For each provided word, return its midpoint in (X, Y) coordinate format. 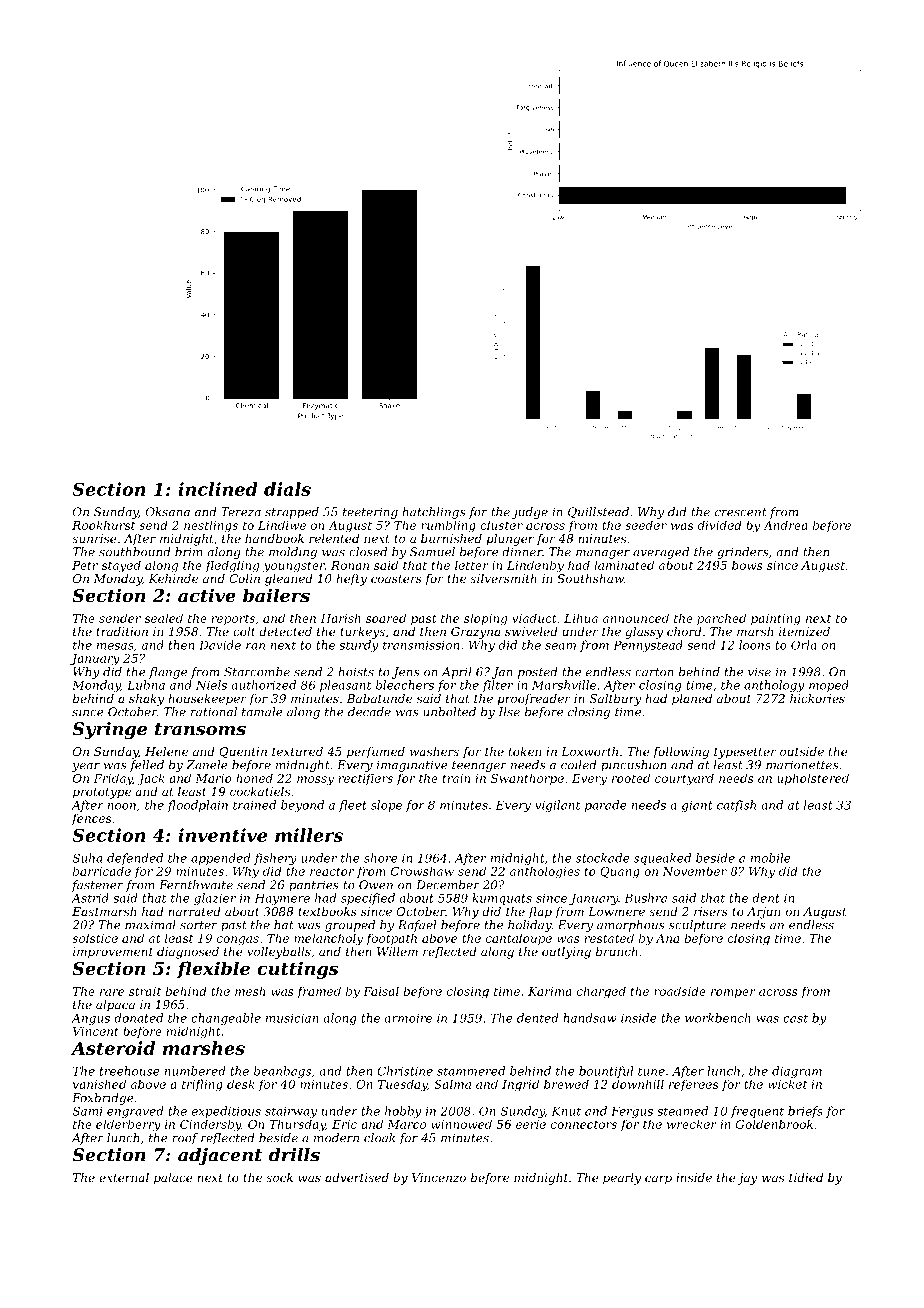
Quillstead (598, 512)
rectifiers (365, 779)
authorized (263, 685)
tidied (806, 1177)
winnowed (461, 1124)
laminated (624, 565)
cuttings (297, 970)
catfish (736, 806)
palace (173, 1179)
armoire (408, 1018)
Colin (244, 578)
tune (651, 1071)
